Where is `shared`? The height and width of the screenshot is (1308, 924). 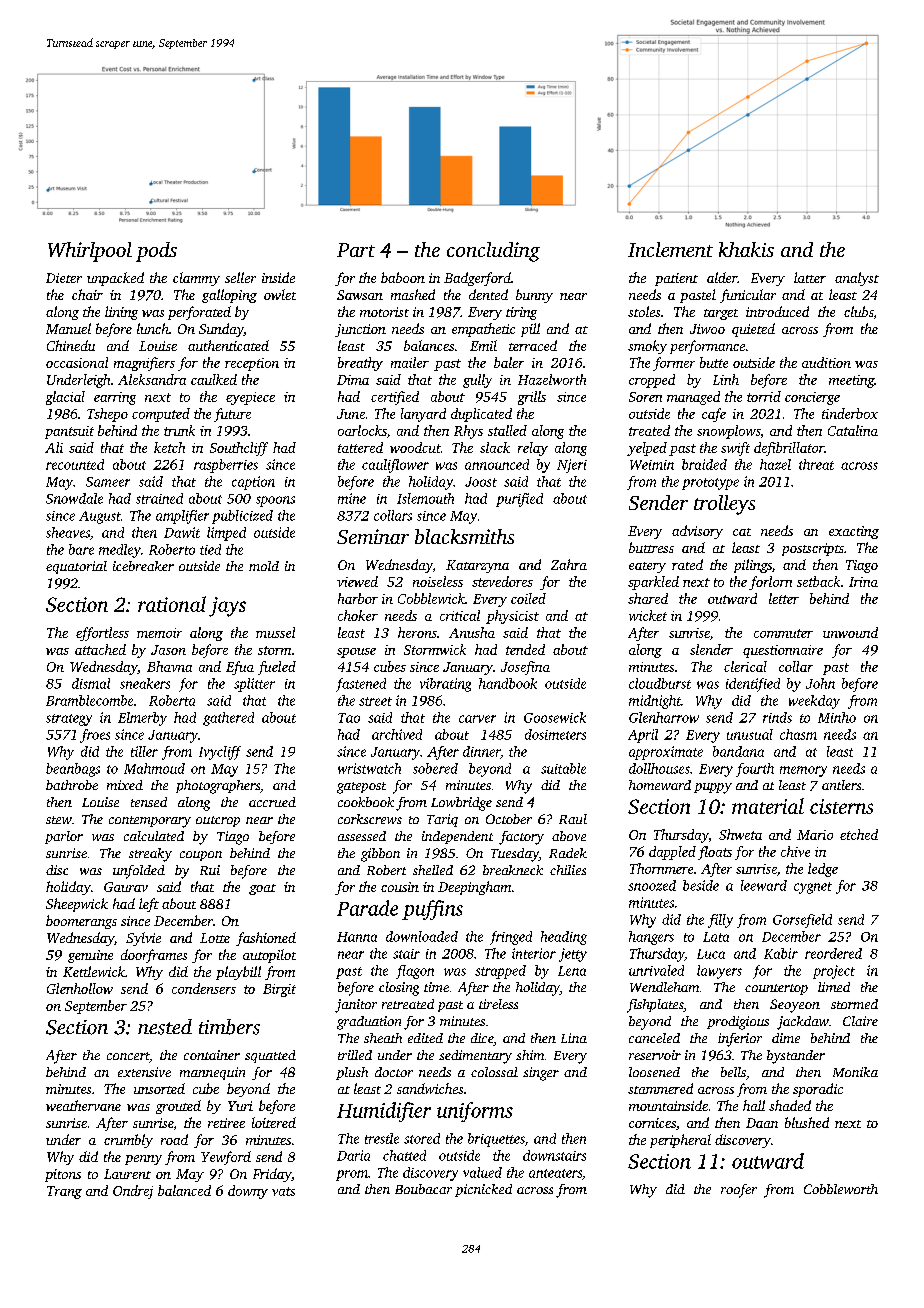
shared is located at coordinates (648, 598).
